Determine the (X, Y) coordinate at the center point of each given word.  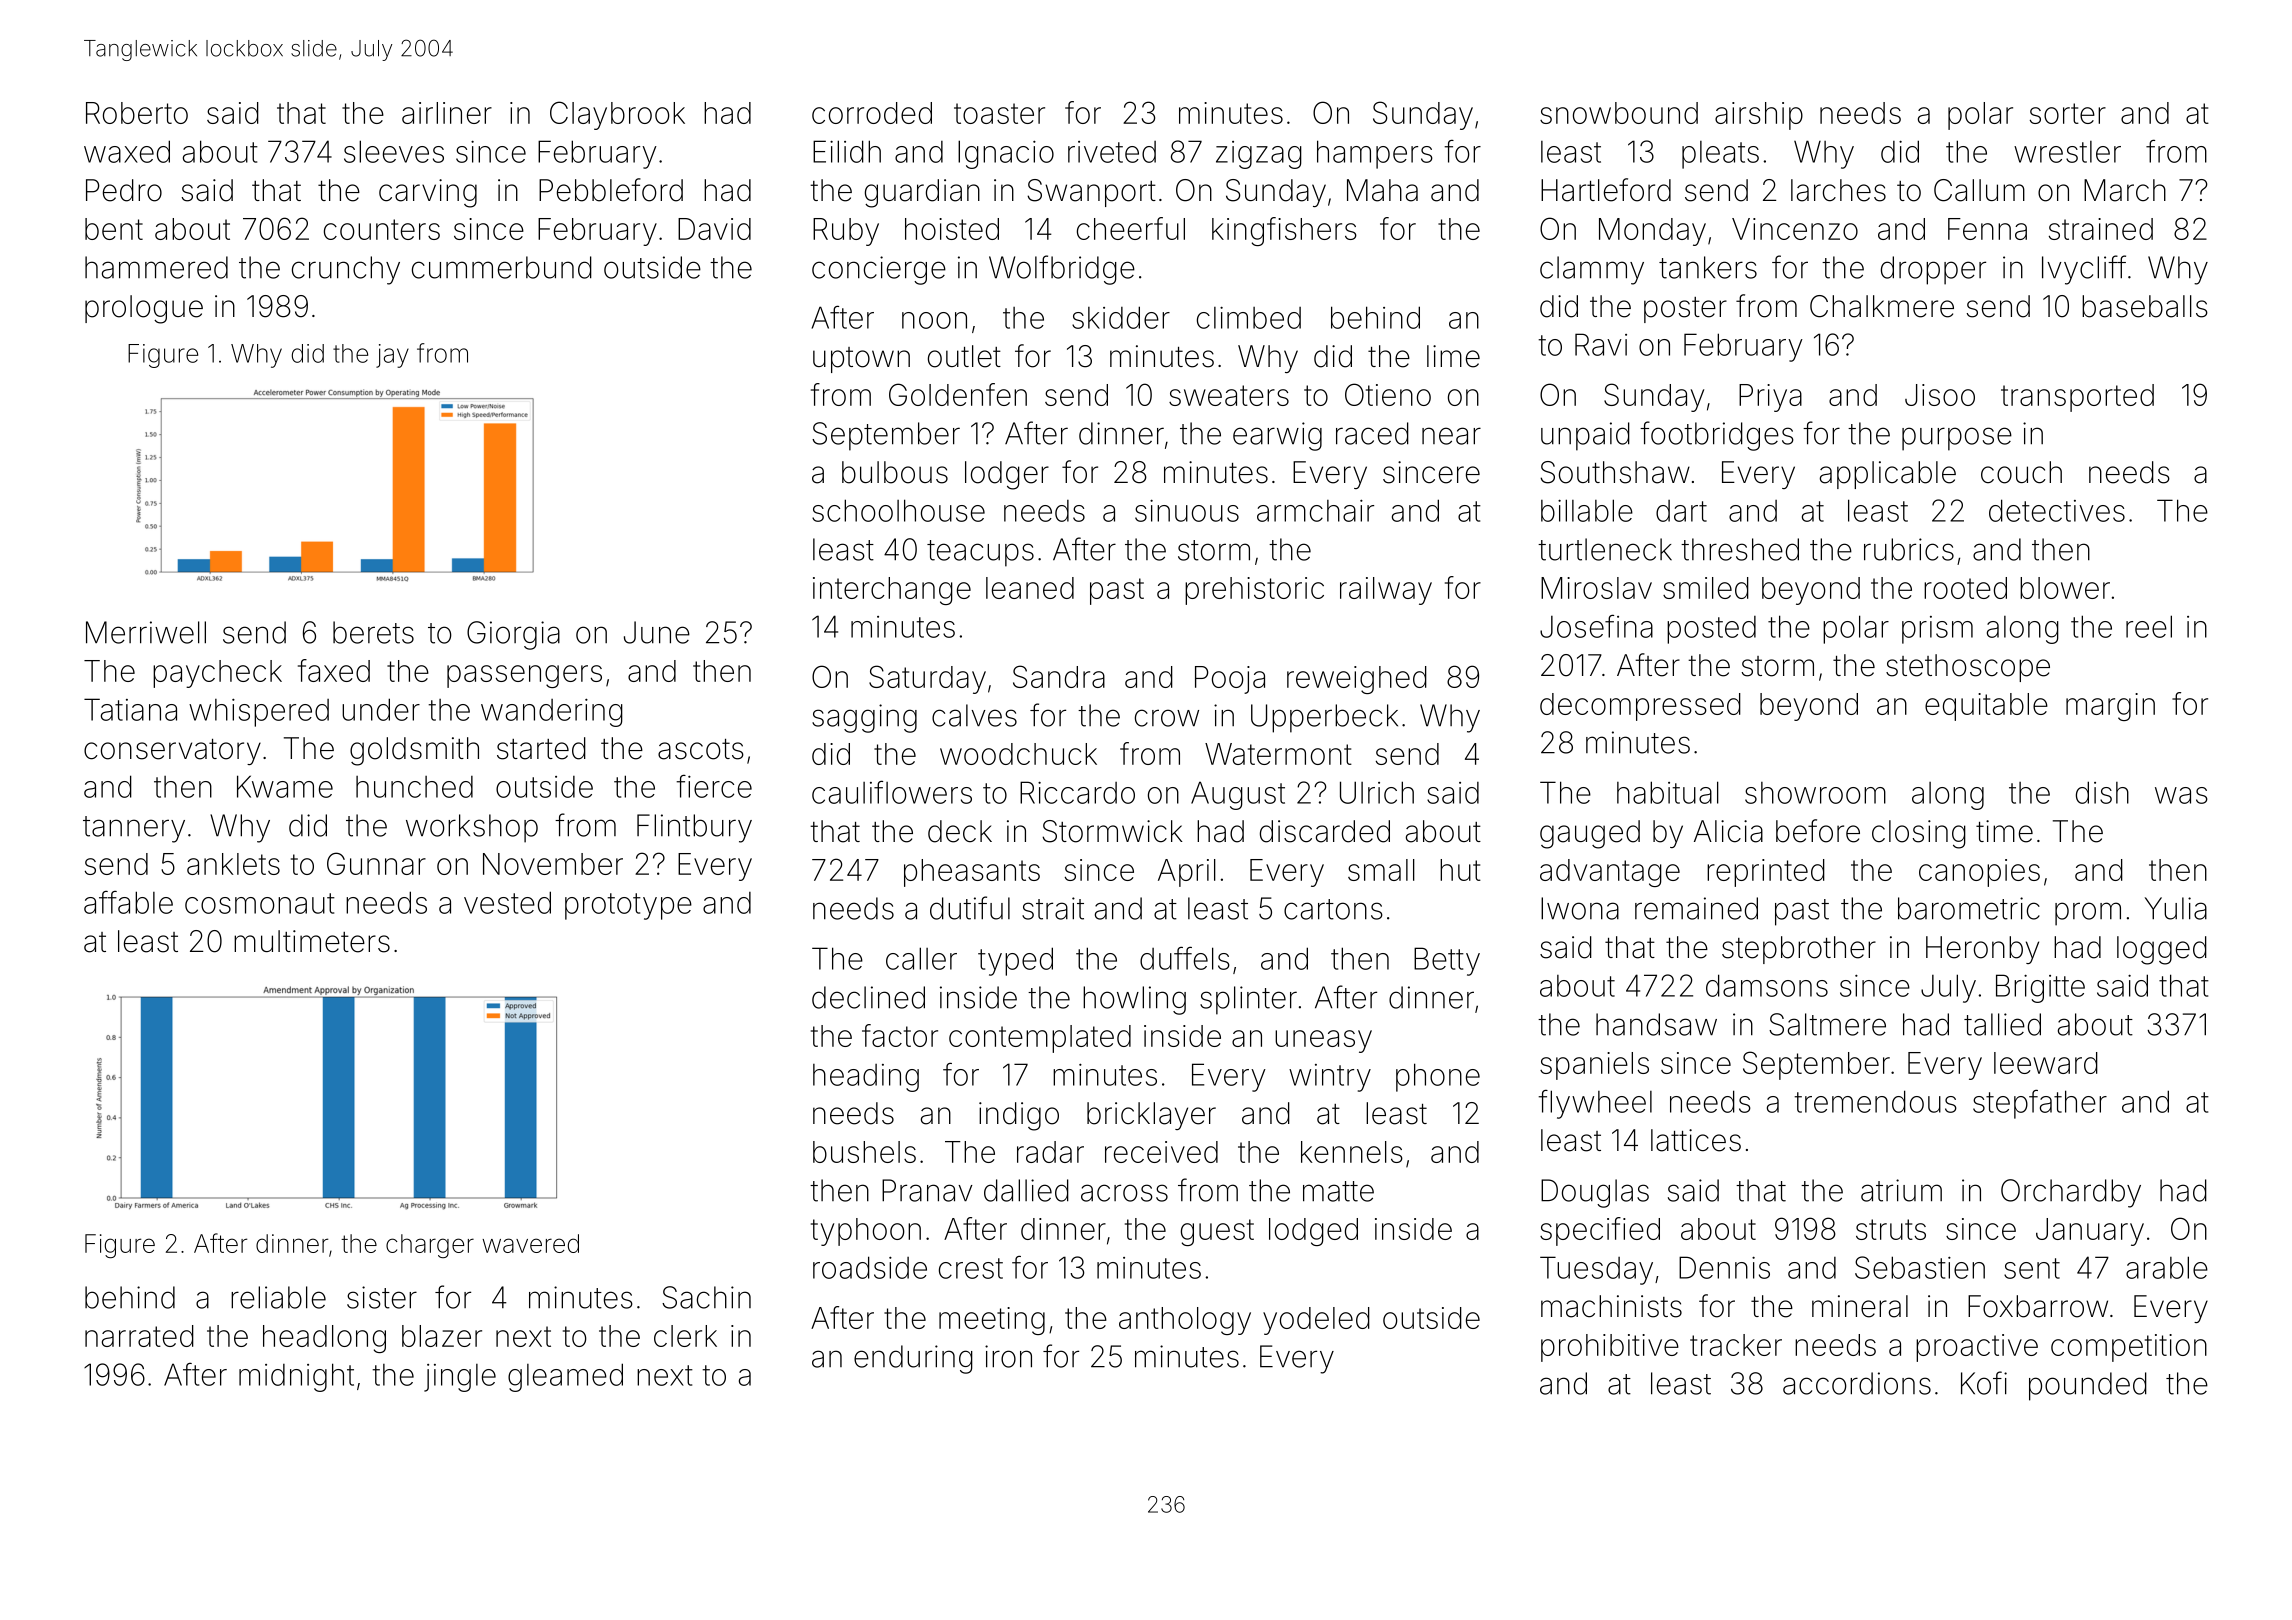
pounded (2088, 1386)
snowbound (1619, 113)
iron (1008, 1356)
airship (1759, 116)
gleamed (565, 1377)
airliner (447, 113)
